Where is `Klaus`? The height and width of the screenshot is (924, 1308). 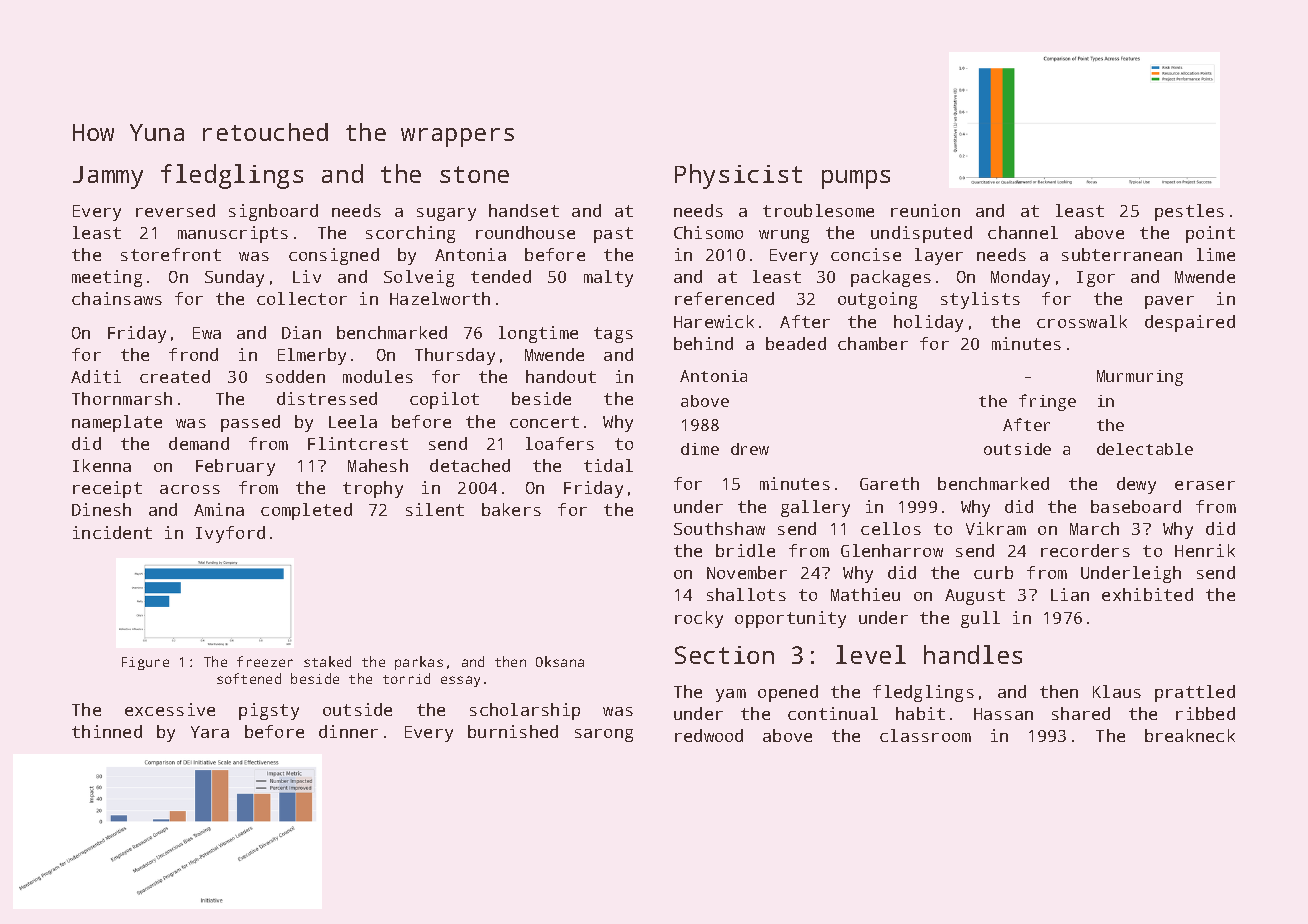 Klaus is located at coordinates (1117, 691).
